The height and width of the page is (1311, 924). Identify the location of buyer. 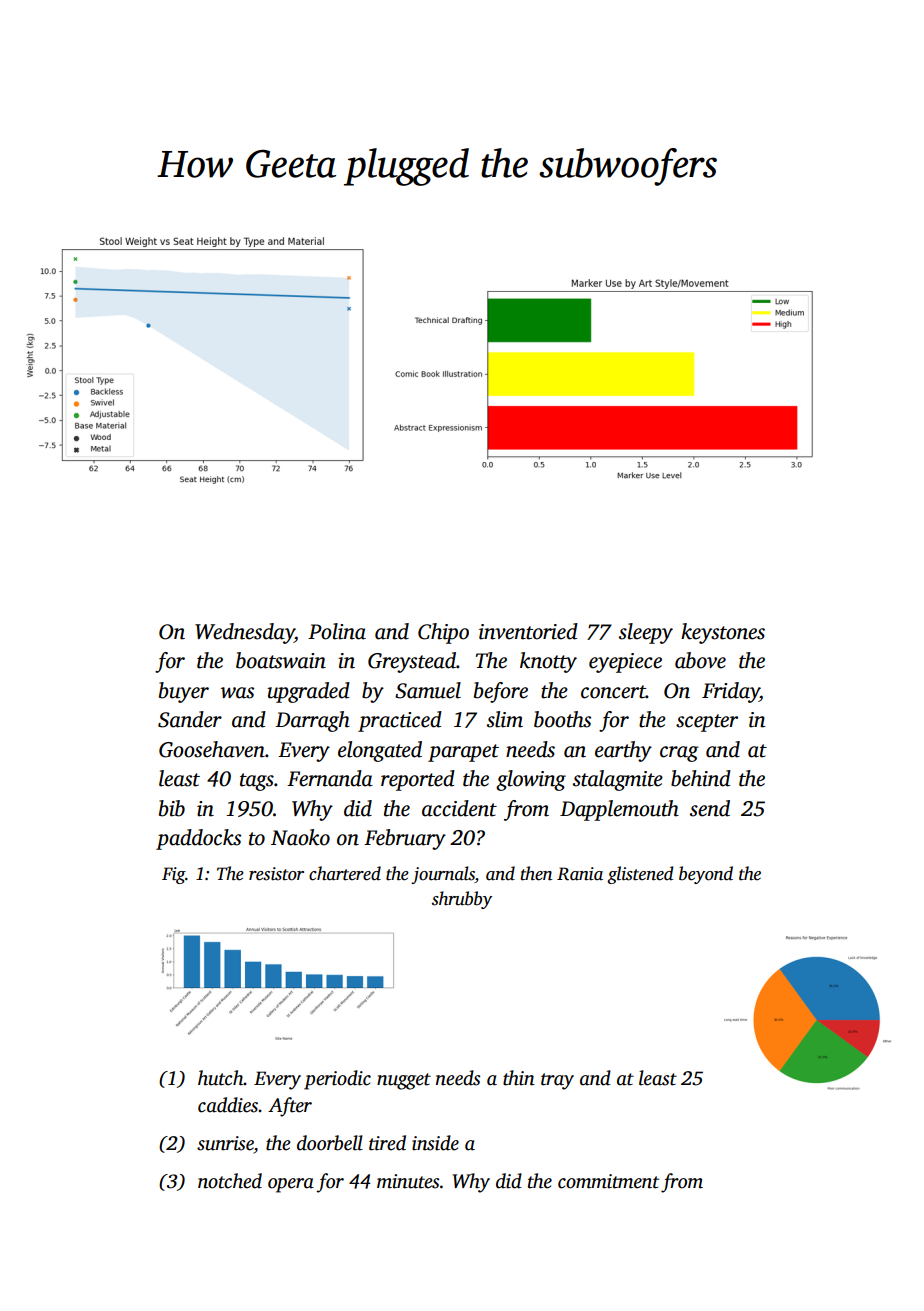
(184, 692).
